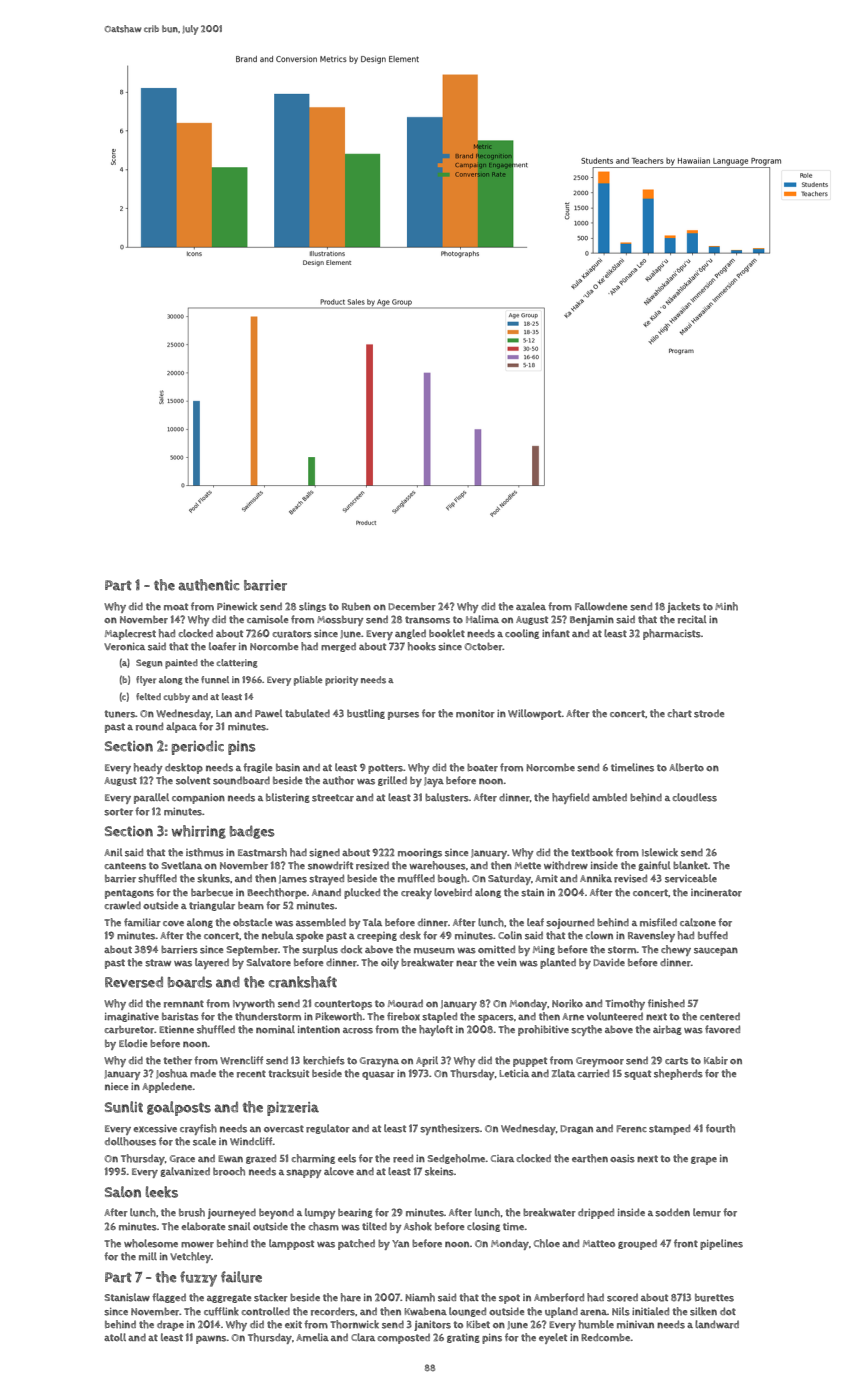 This screenshot has width=849, height=1400. Describe the element at coordinates (427, 620) in the screenshot. I see `transoms` at that location.
